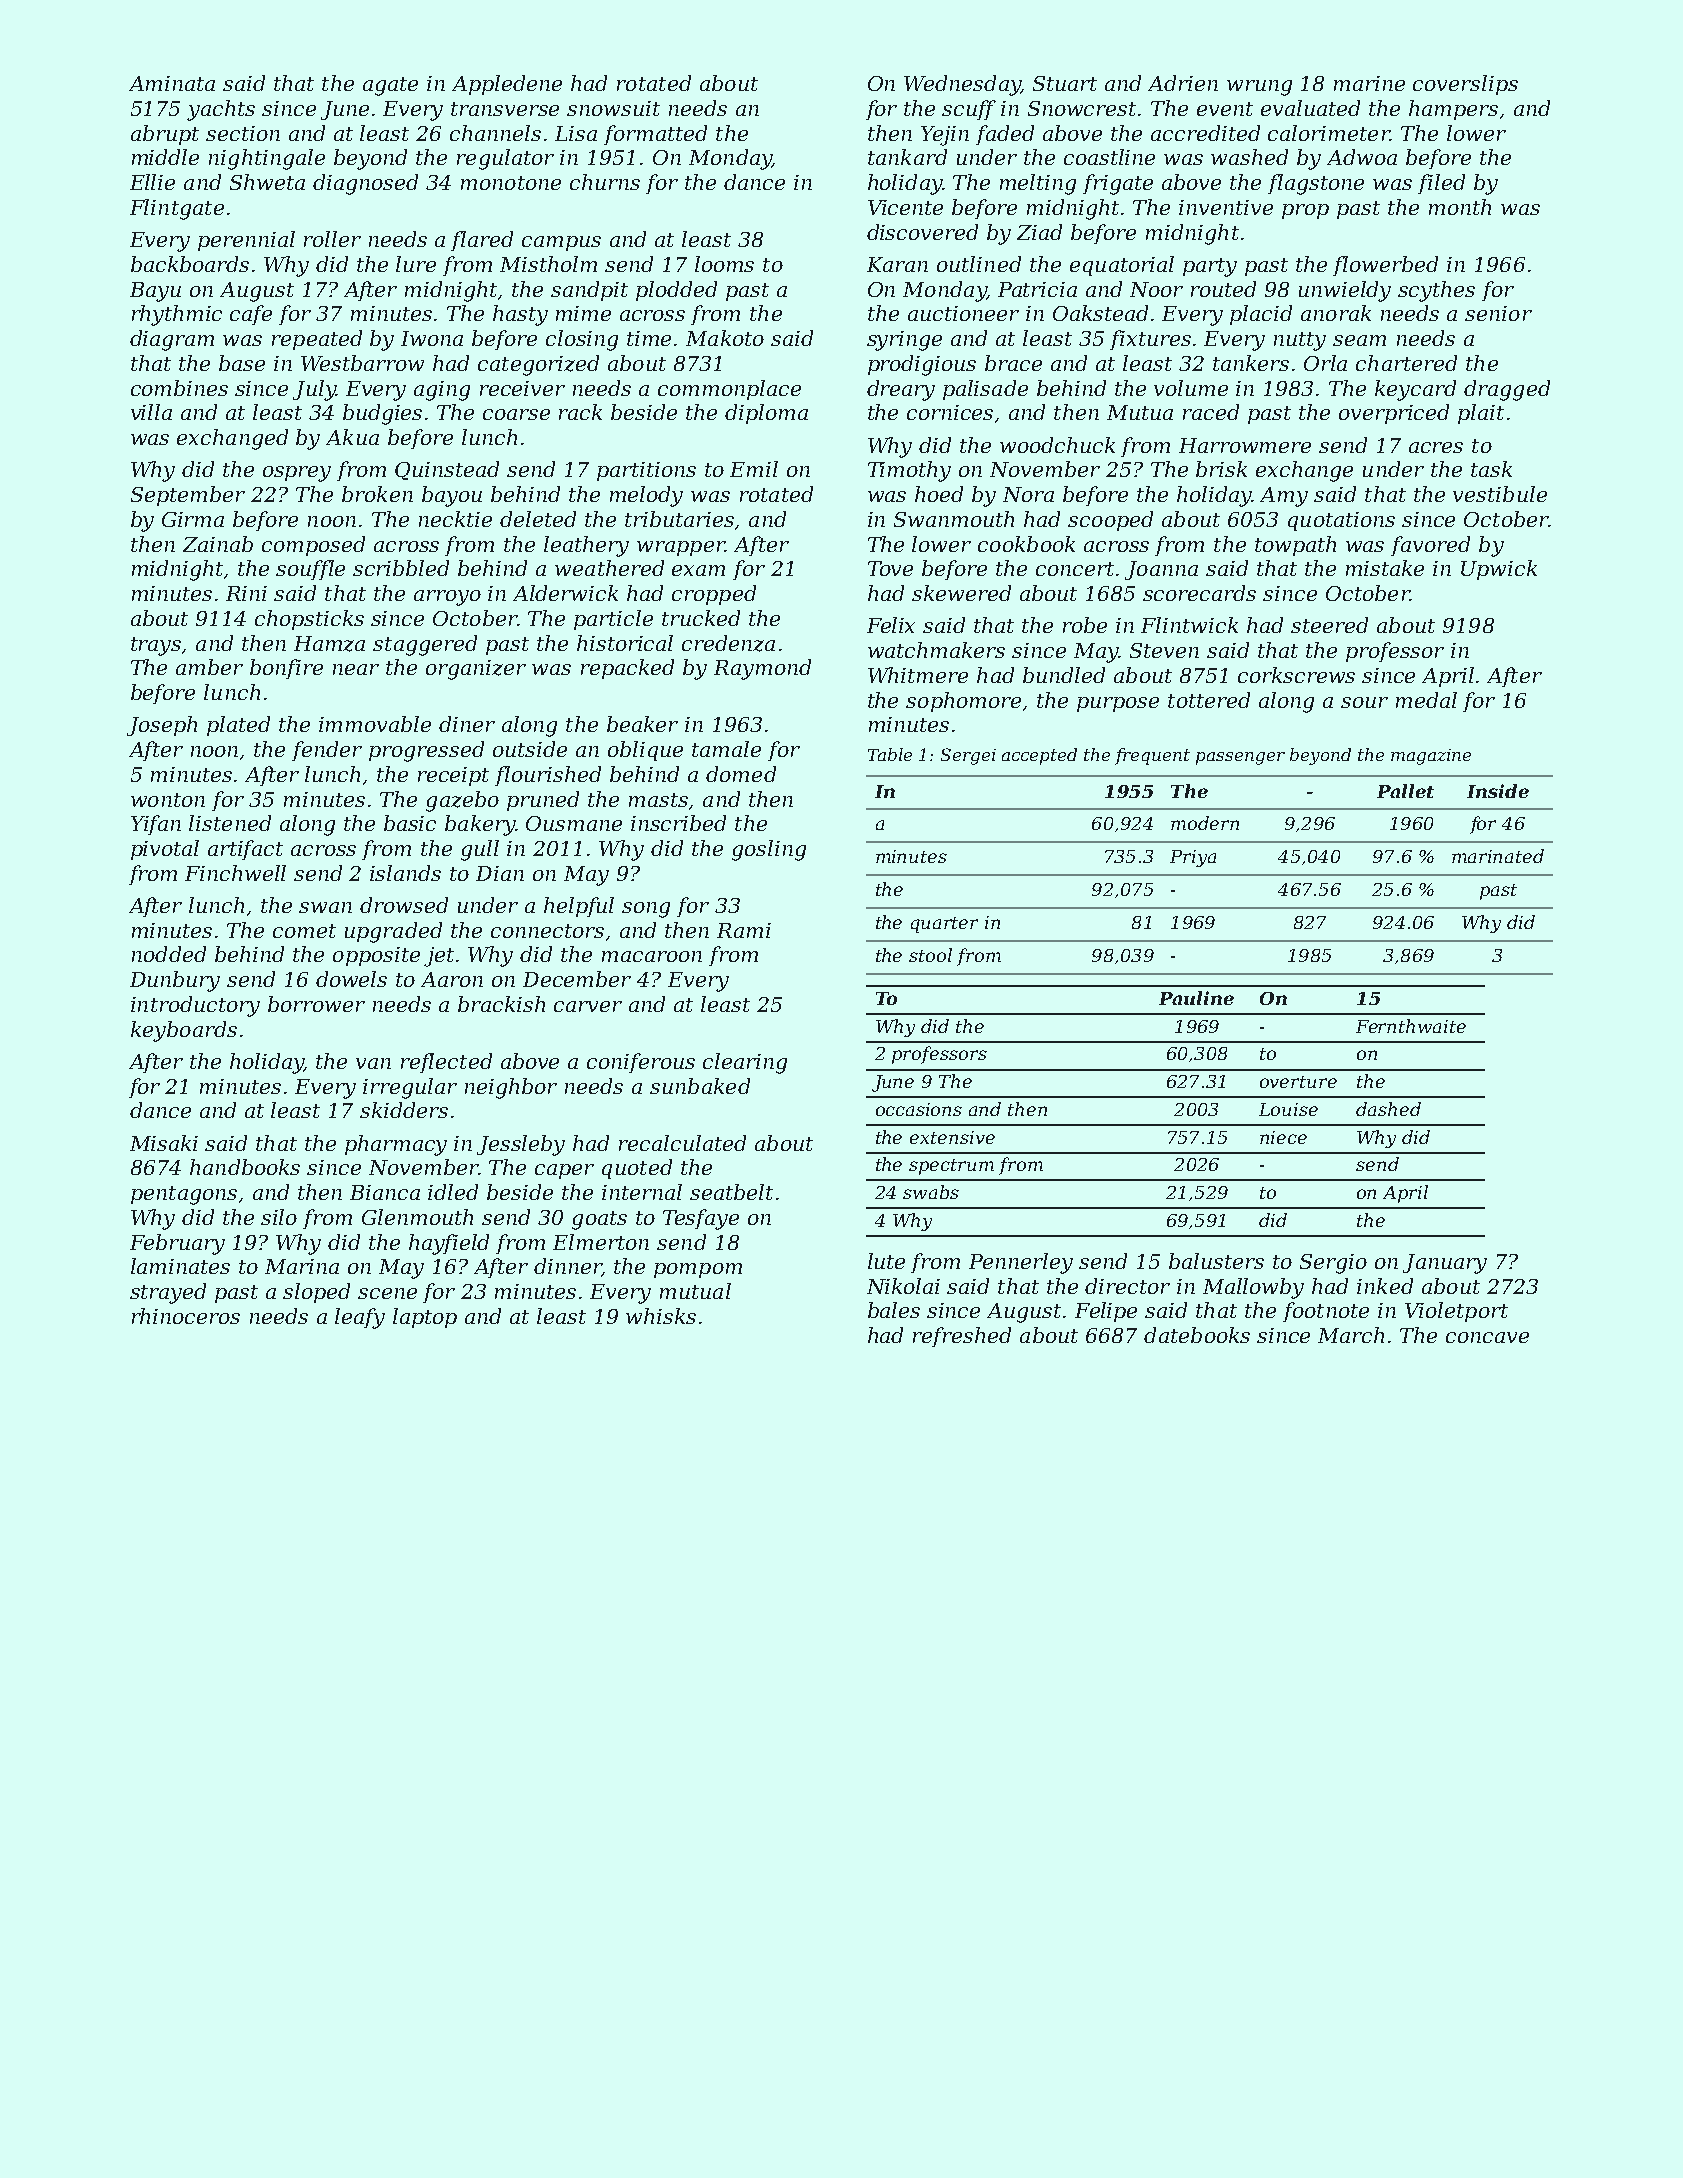  What do you see at coordinates (655, 135) in the document?
I see `formatted` at bounding box center [655, 135].
